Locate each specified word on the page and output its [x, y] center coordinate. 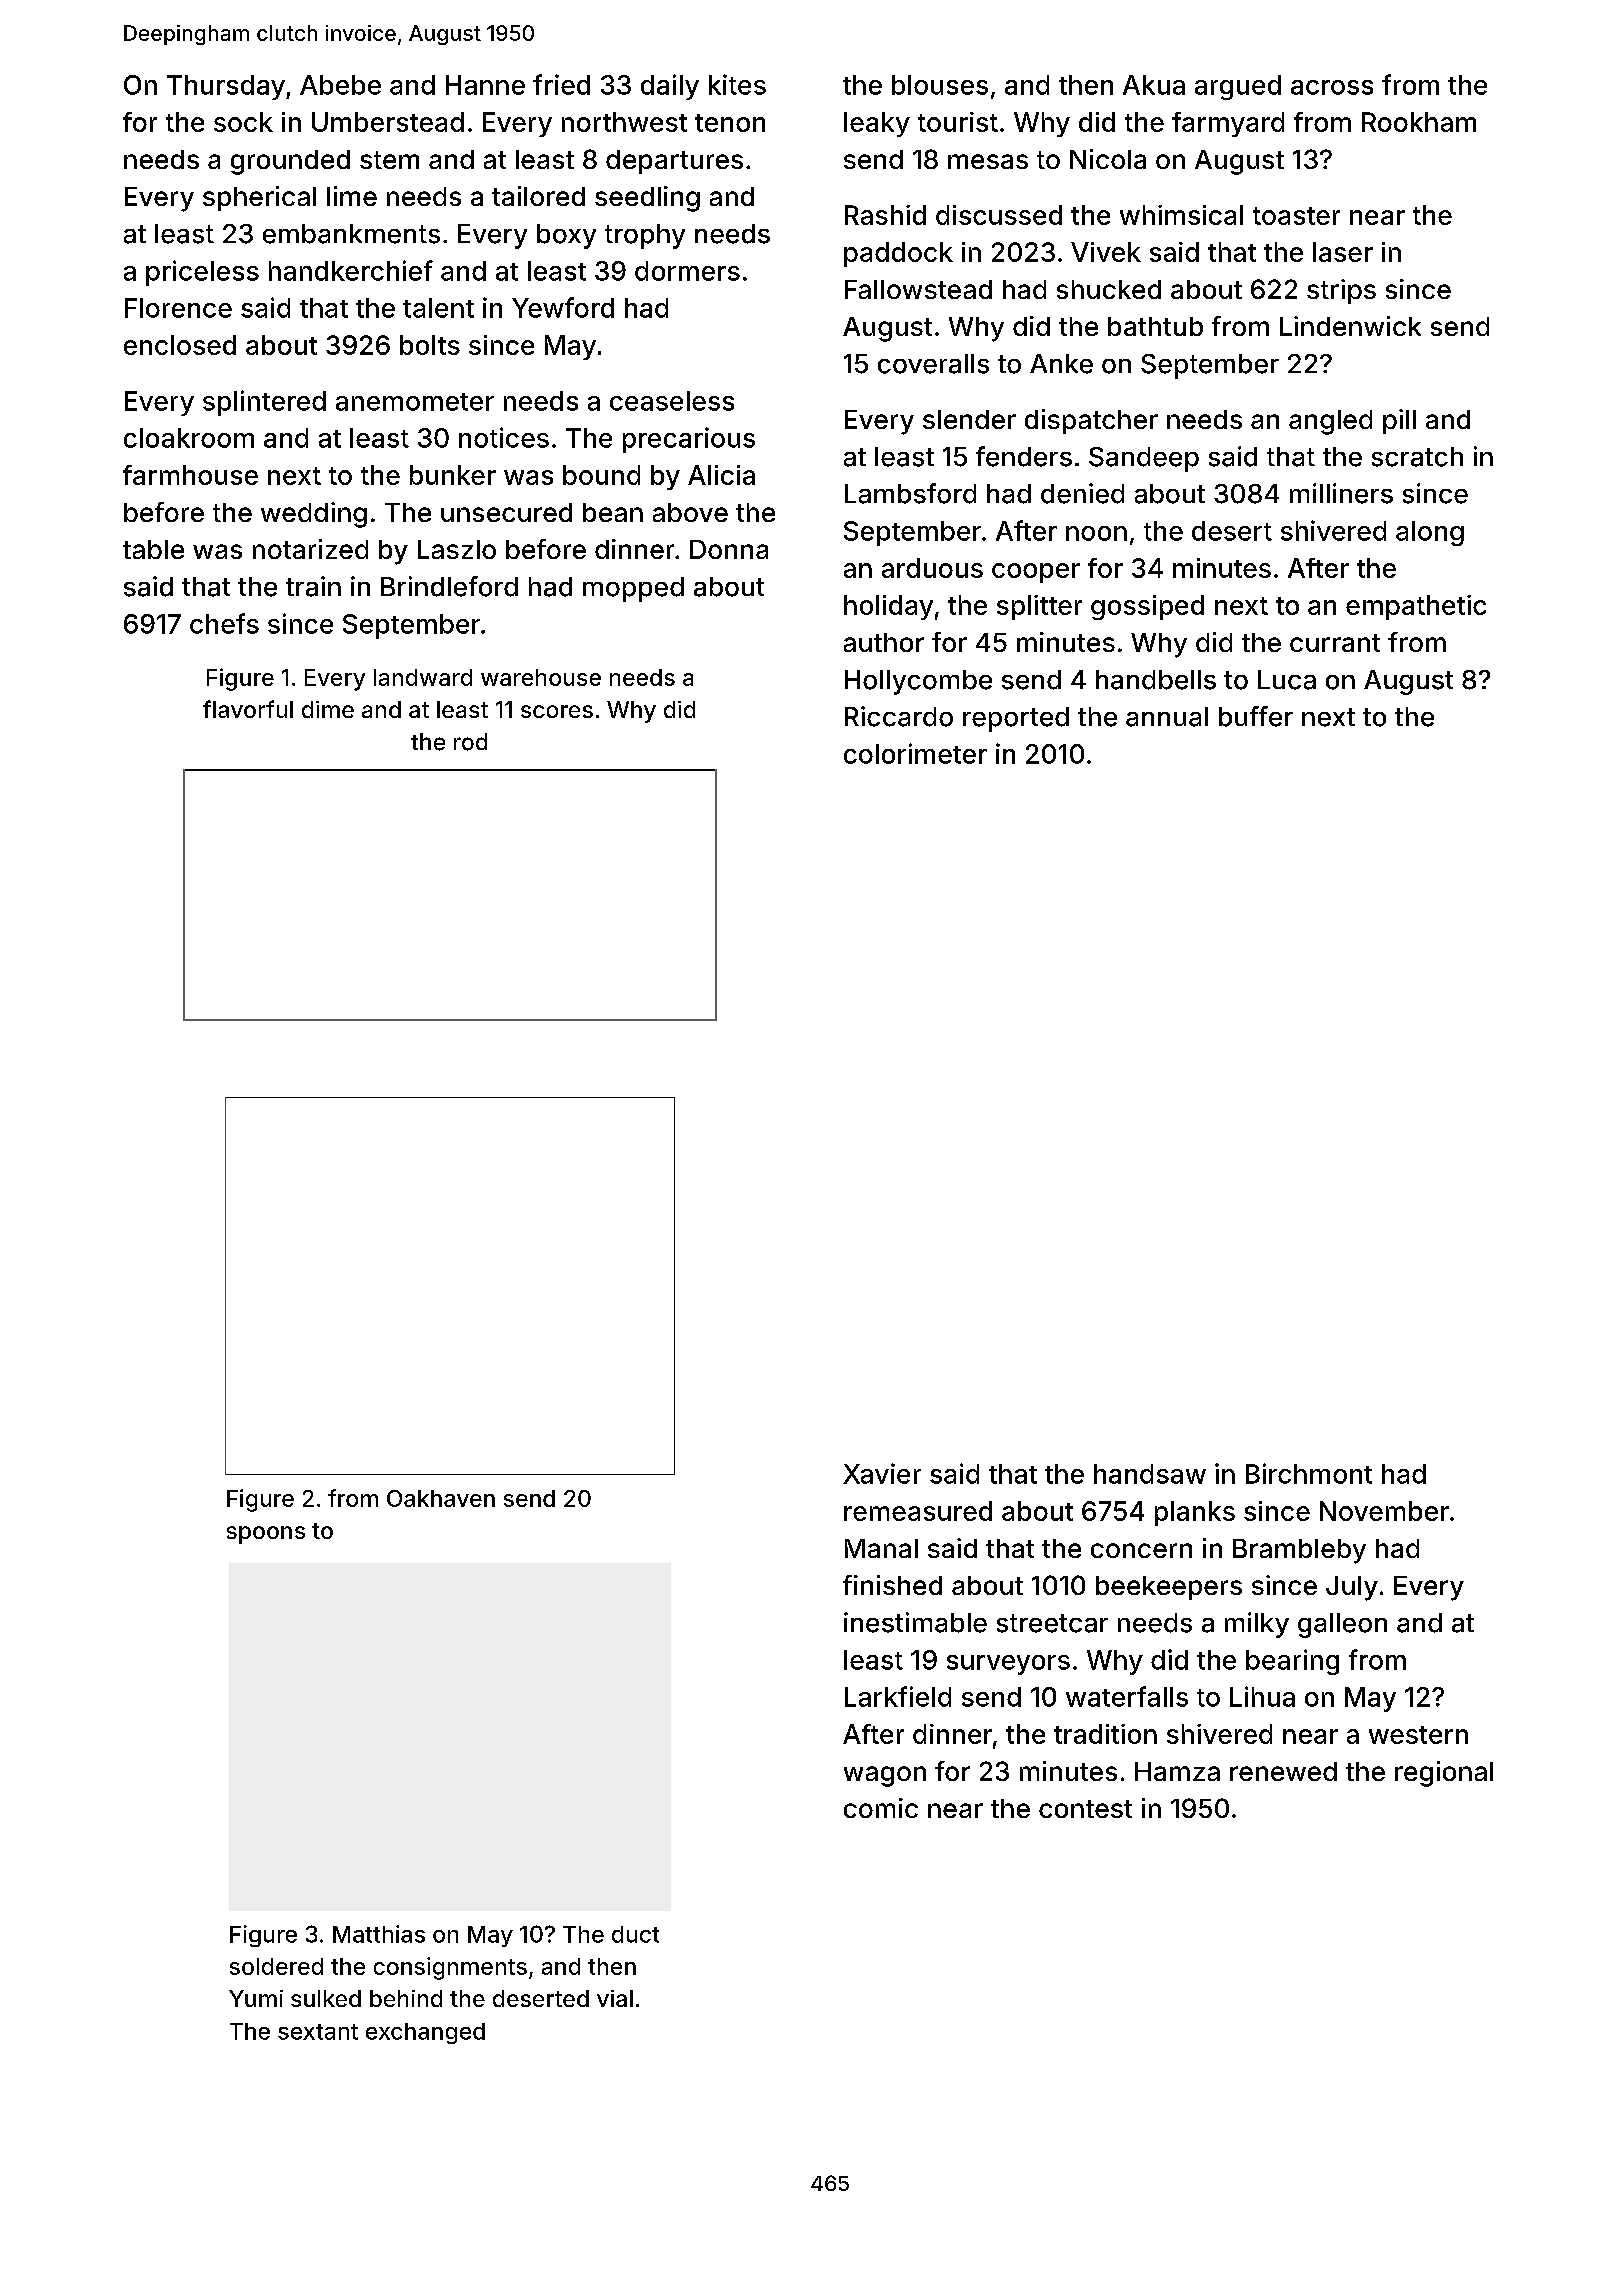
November [1384, 1511]
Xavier [882, 1473]
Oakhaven [441, 1498]
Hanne [485, 85]
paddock [898, 254]
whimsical [1181, 215]
